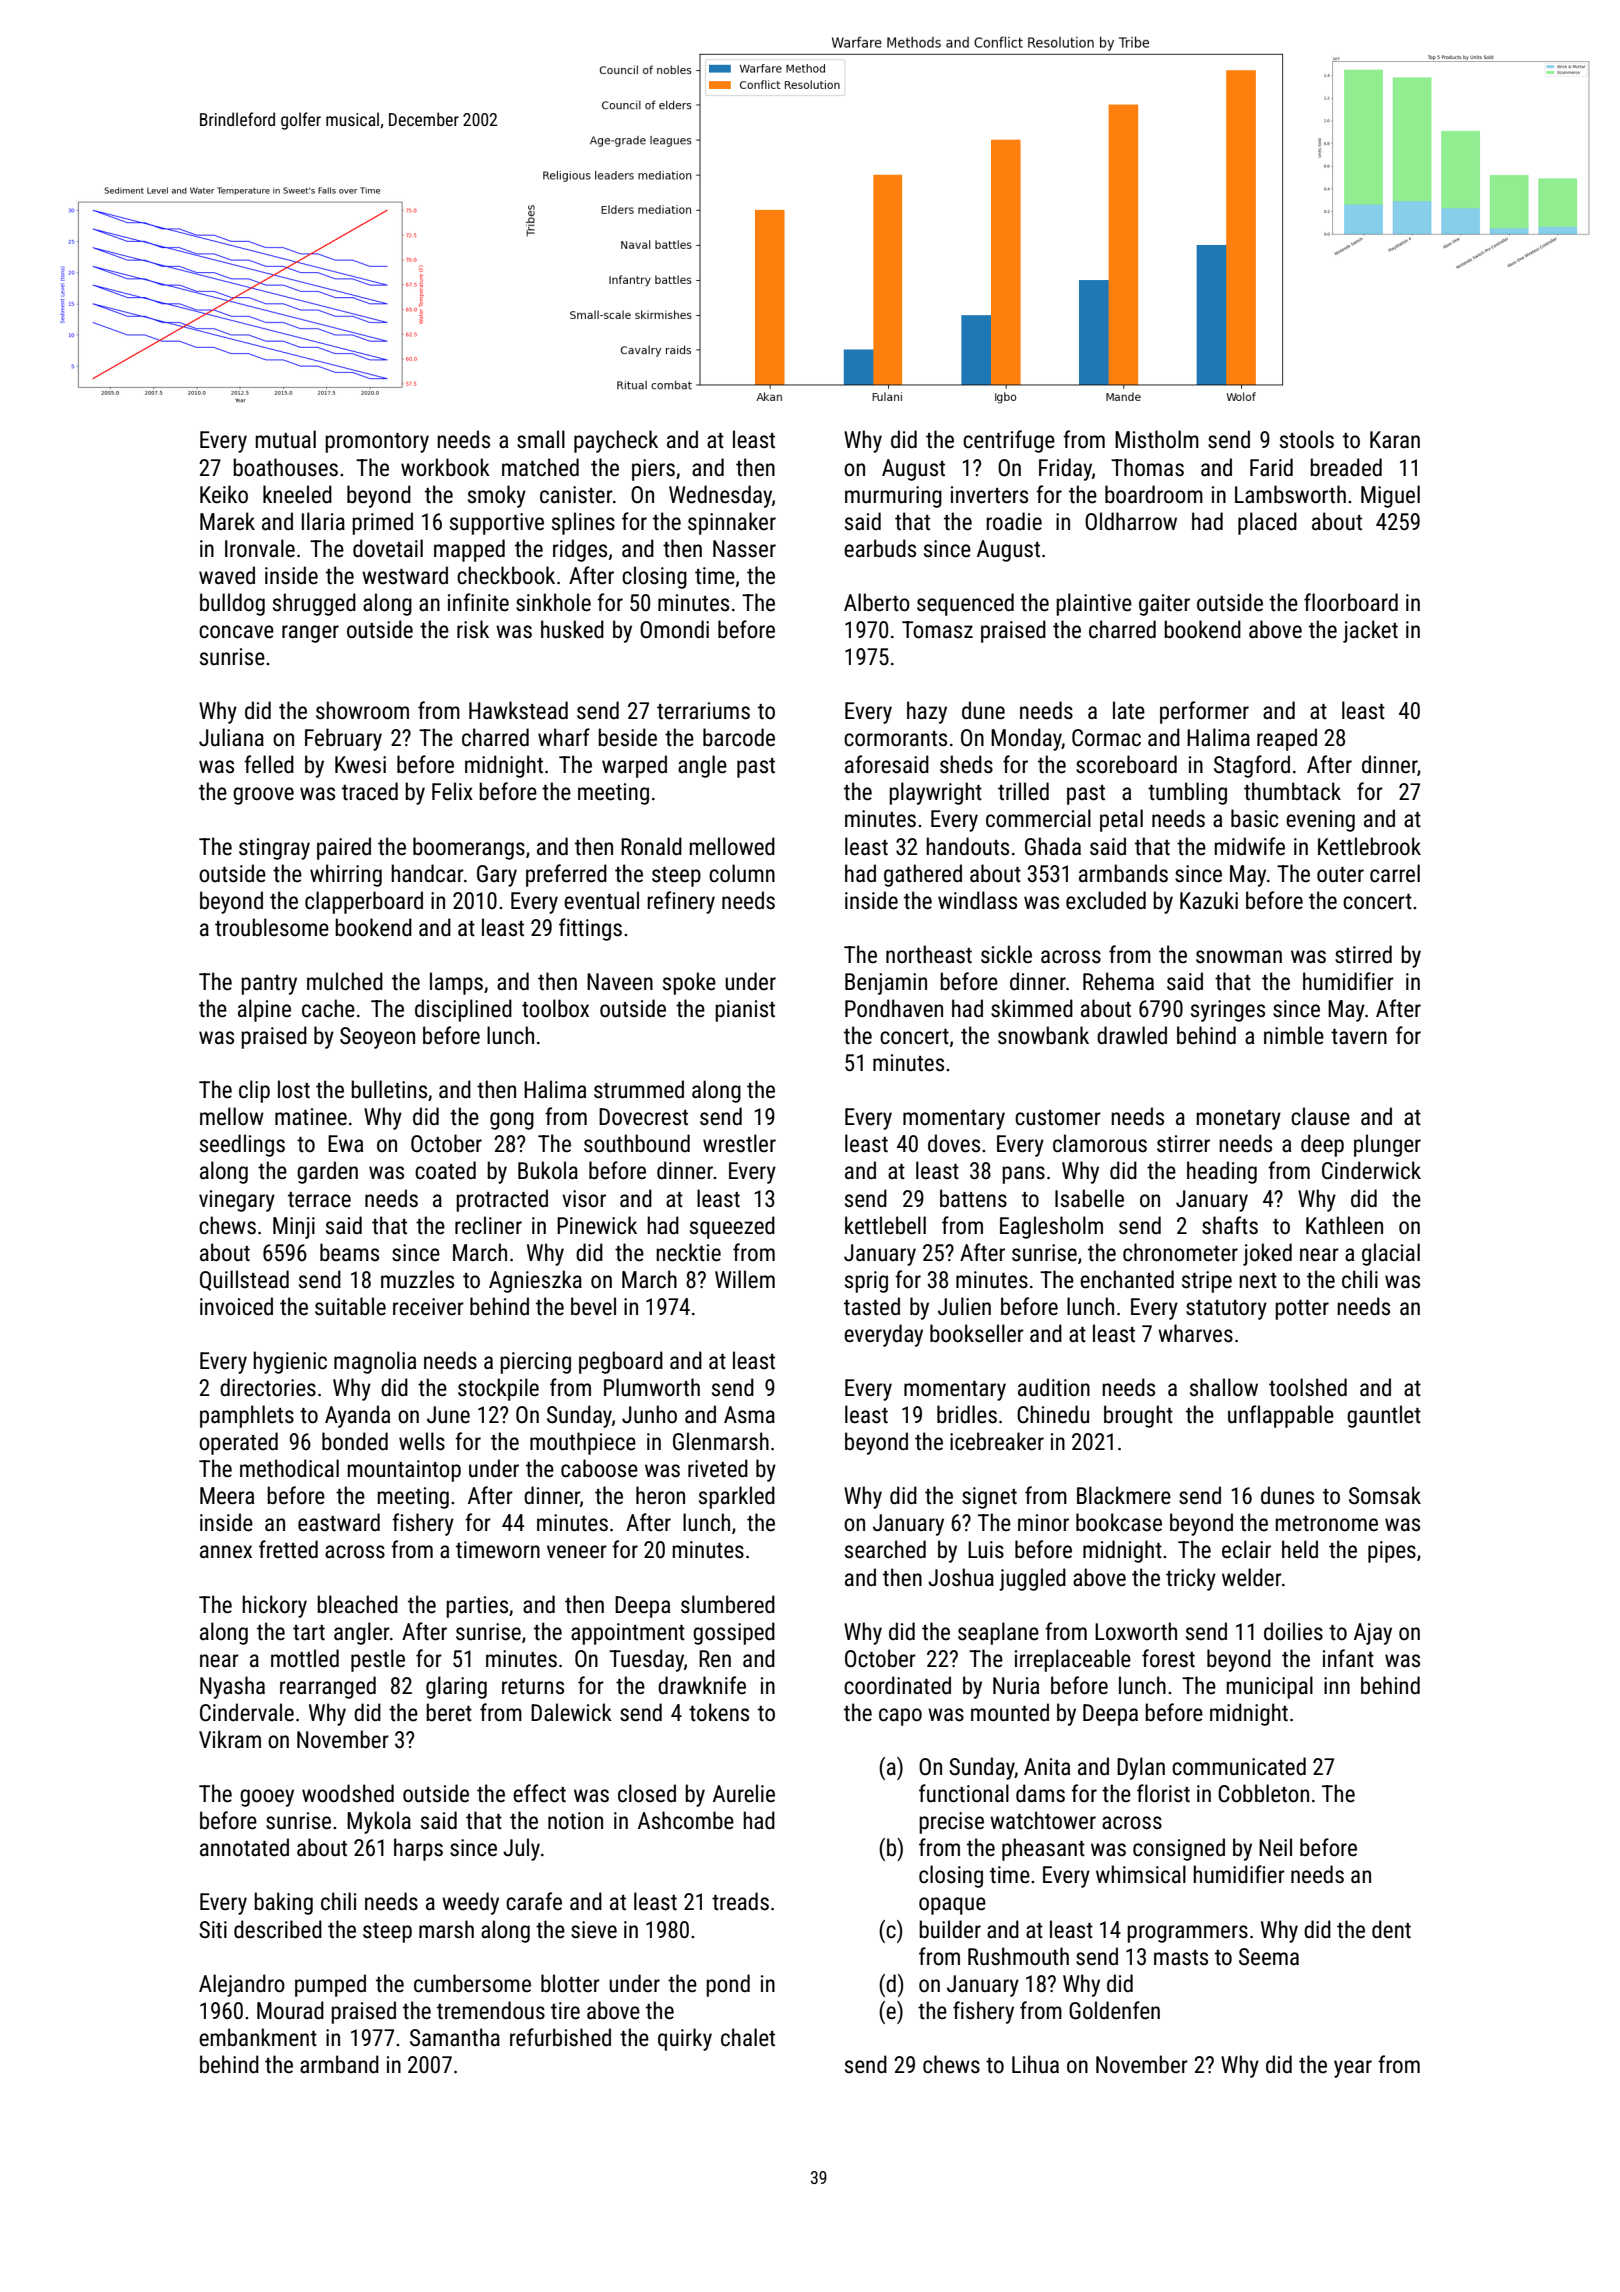  Describe the element at coordinates (445, 1170) in the document. I see `coated` at that location.
